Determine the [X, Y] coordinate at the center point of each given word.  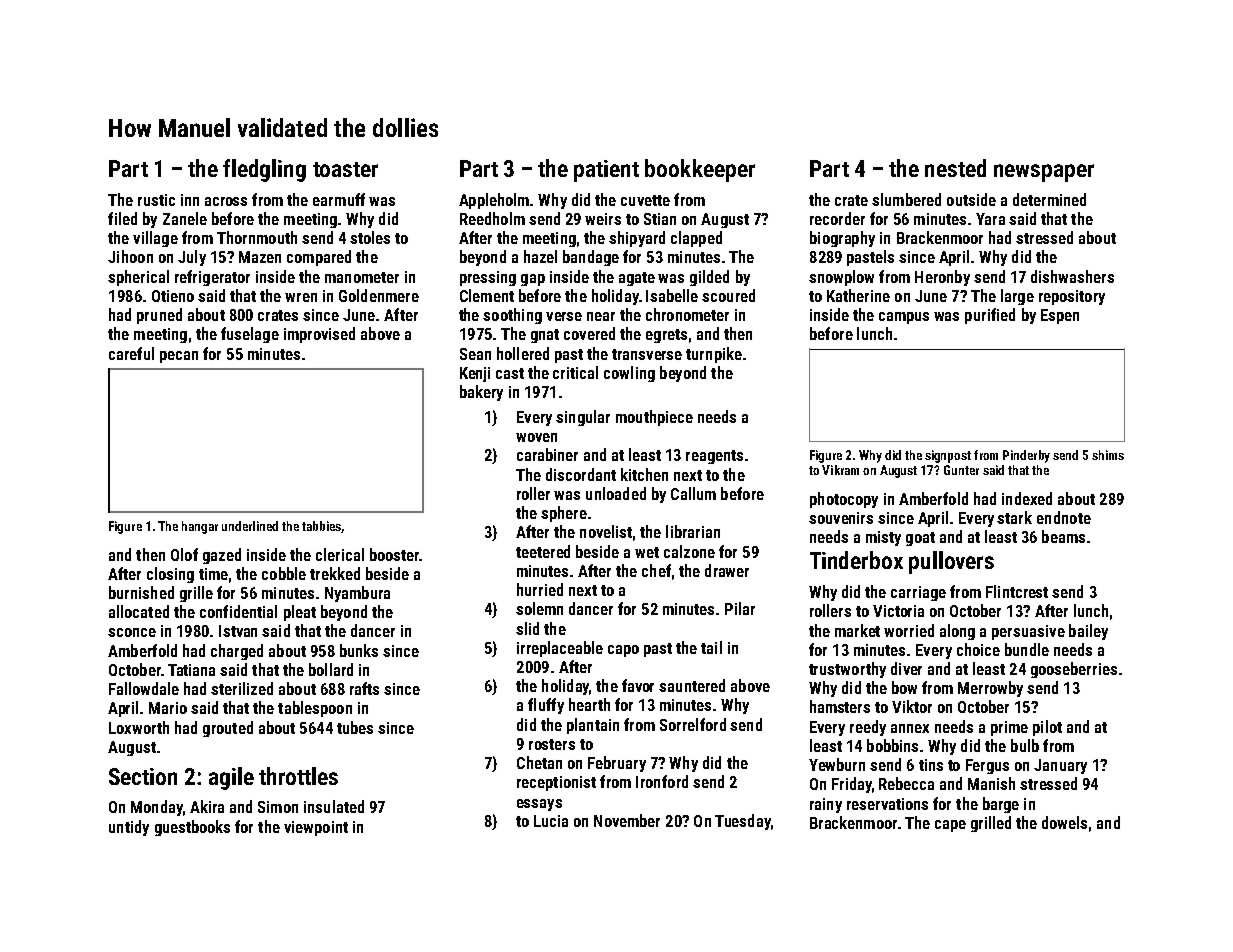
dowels [1064, 822]
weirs [603, 219]
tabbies [321, 526]
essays [539, 805]
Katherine [858, 295]
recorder [837, 218]
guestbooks [192, 828]
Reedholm [492, 218]
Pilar [740, 608]
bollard [331, 669]
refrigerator [212, 278]
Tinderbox [856, 560]
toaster [345, 169]
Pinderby [1026, 456]
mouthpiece [654, 418]
